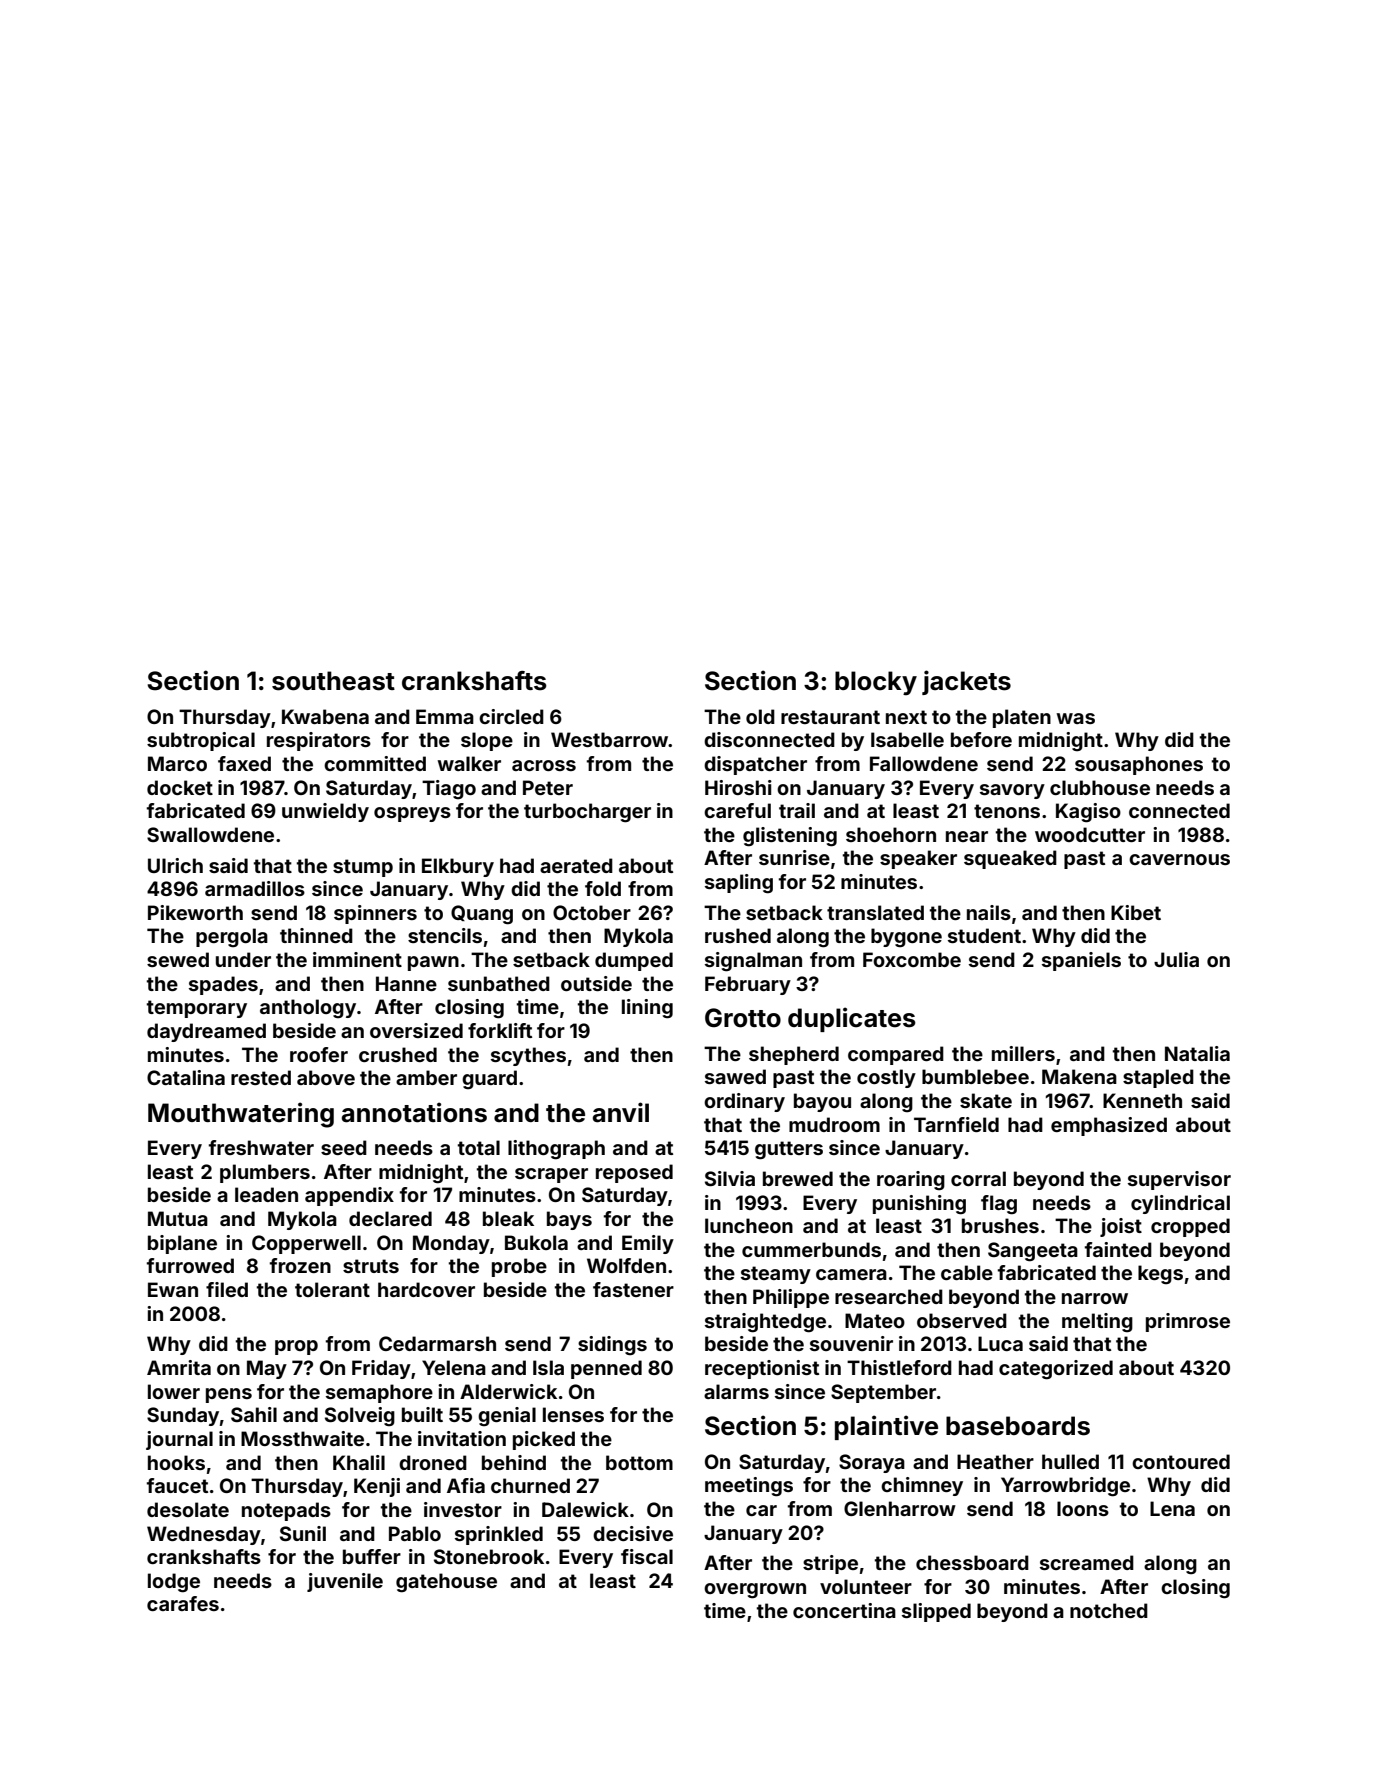 The width and height of the image is (1378, 1783). I want to click on contoured, so click(1181, 1461).
